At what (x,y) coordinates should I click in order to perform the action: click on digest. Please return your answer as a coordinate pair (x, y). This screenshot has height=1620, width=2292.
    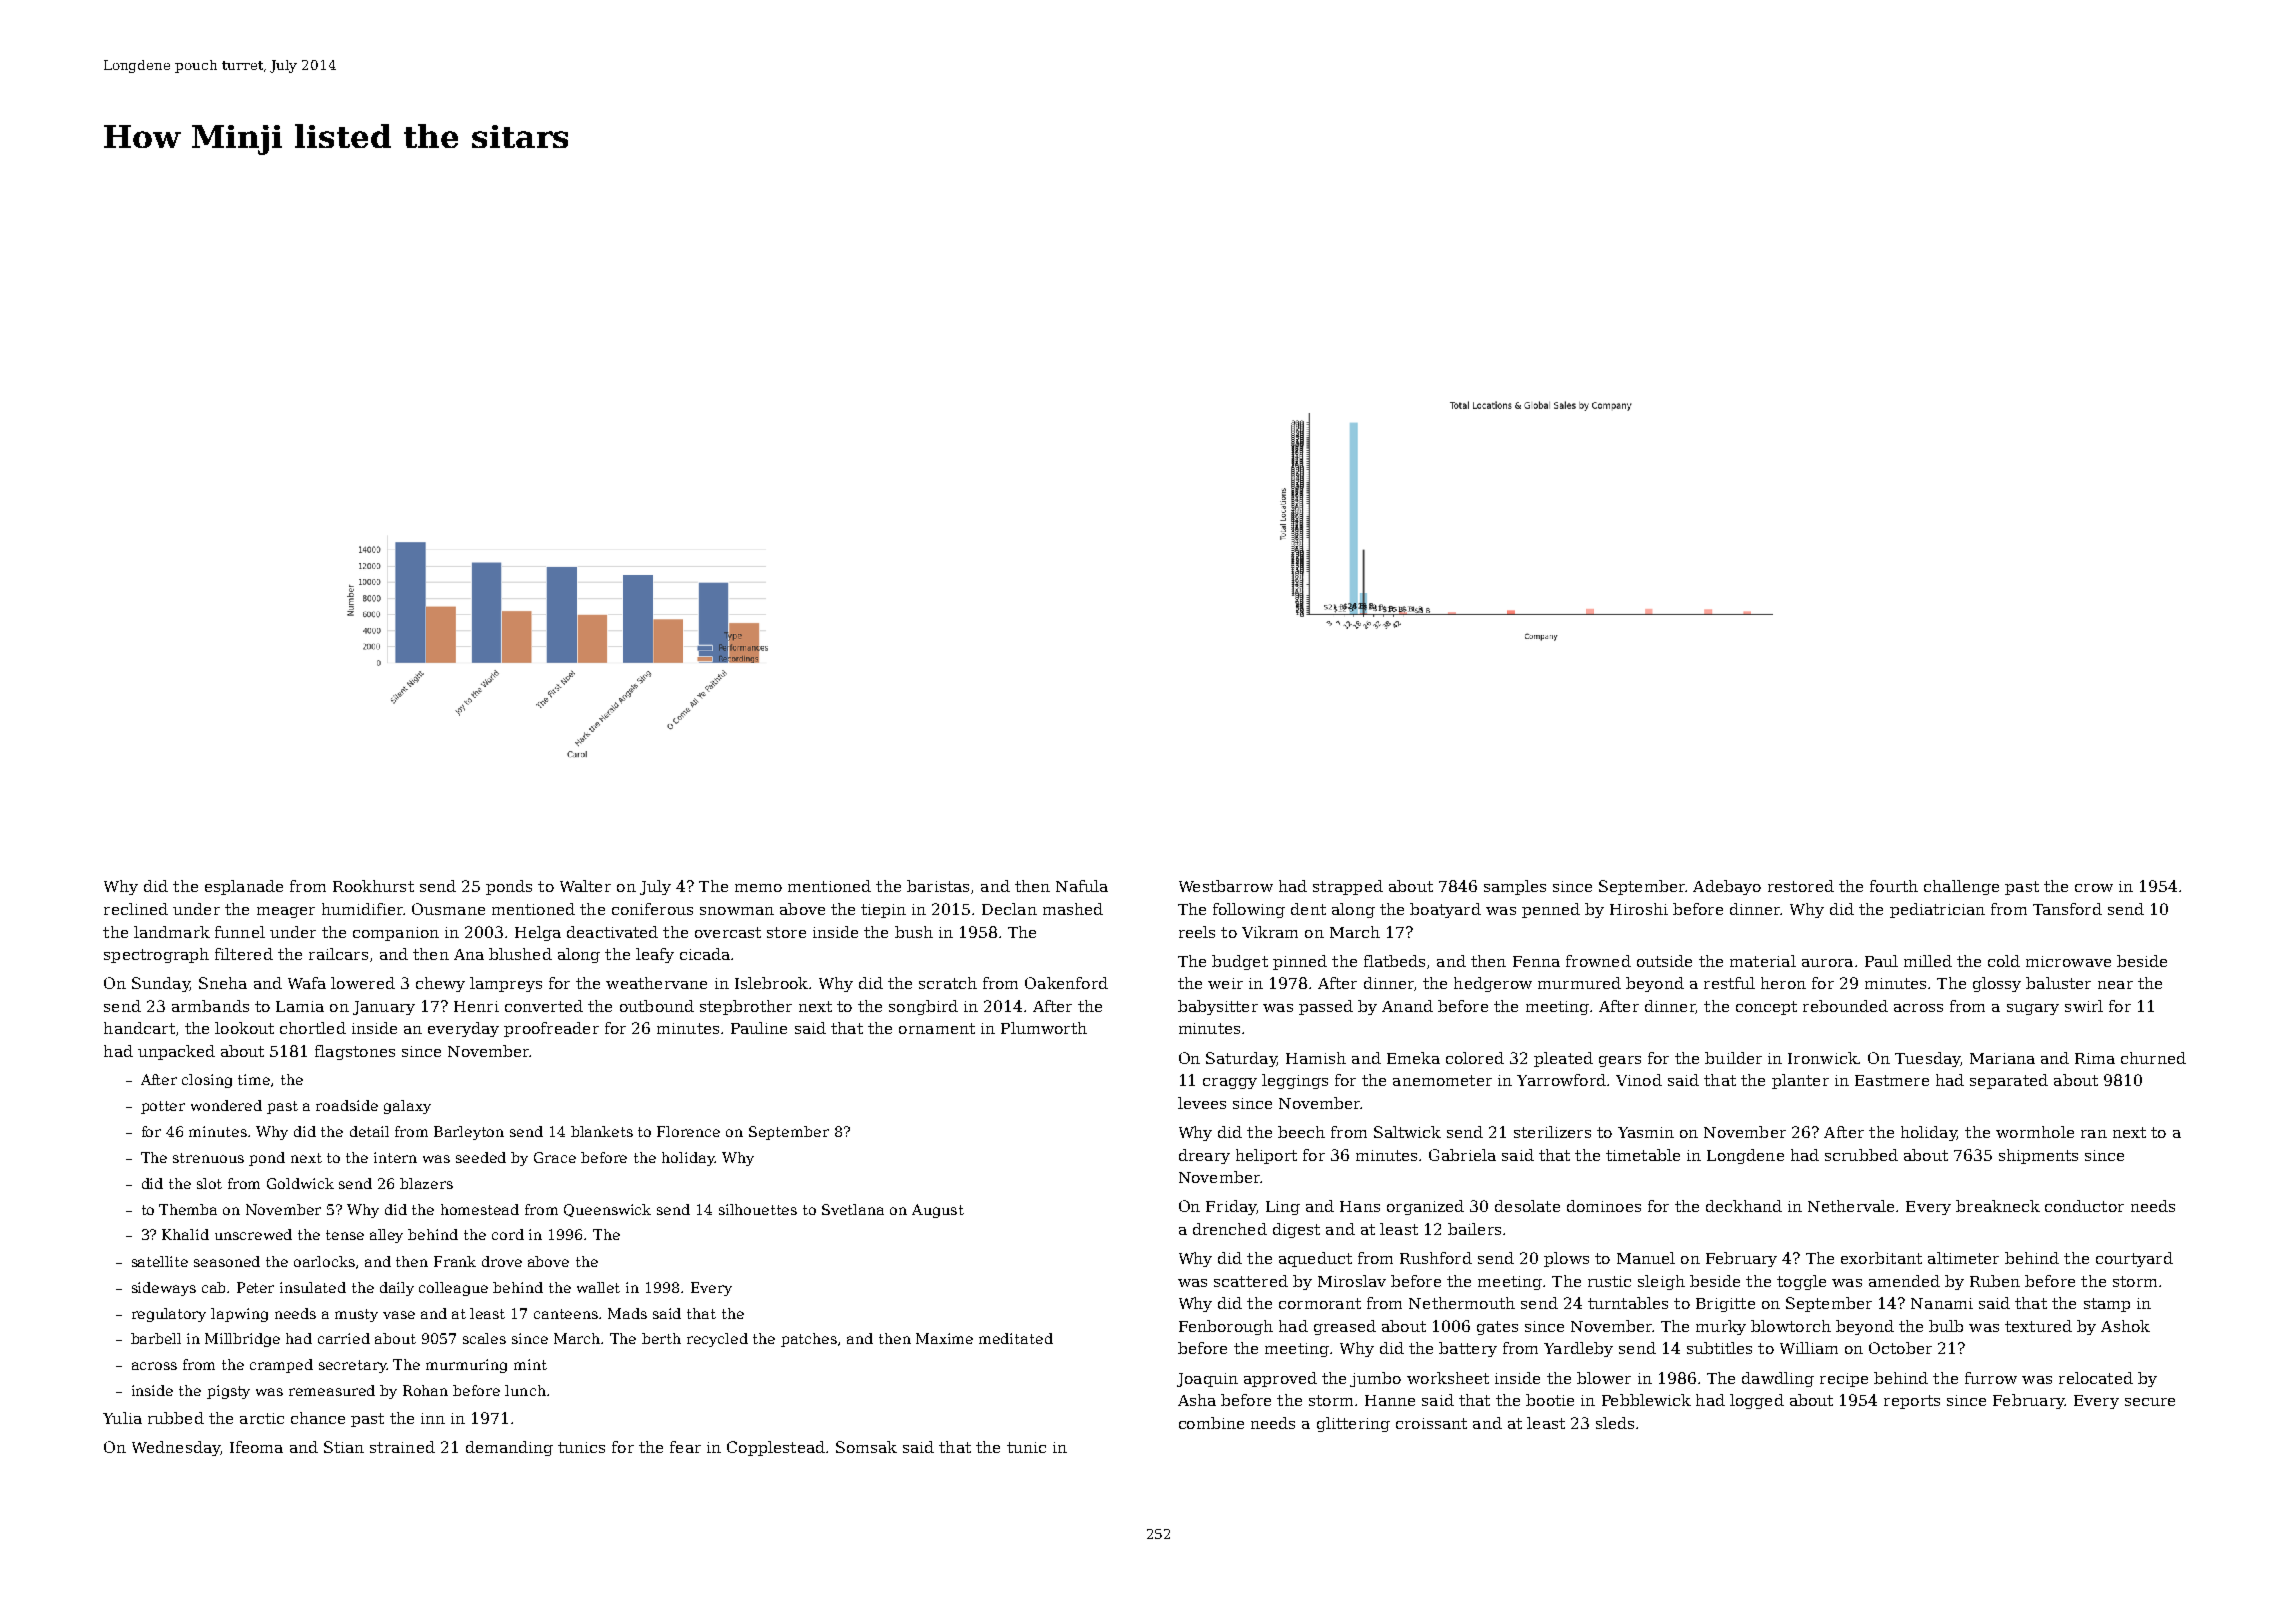
    Looking at the image, I should click on (1296, 1230).
